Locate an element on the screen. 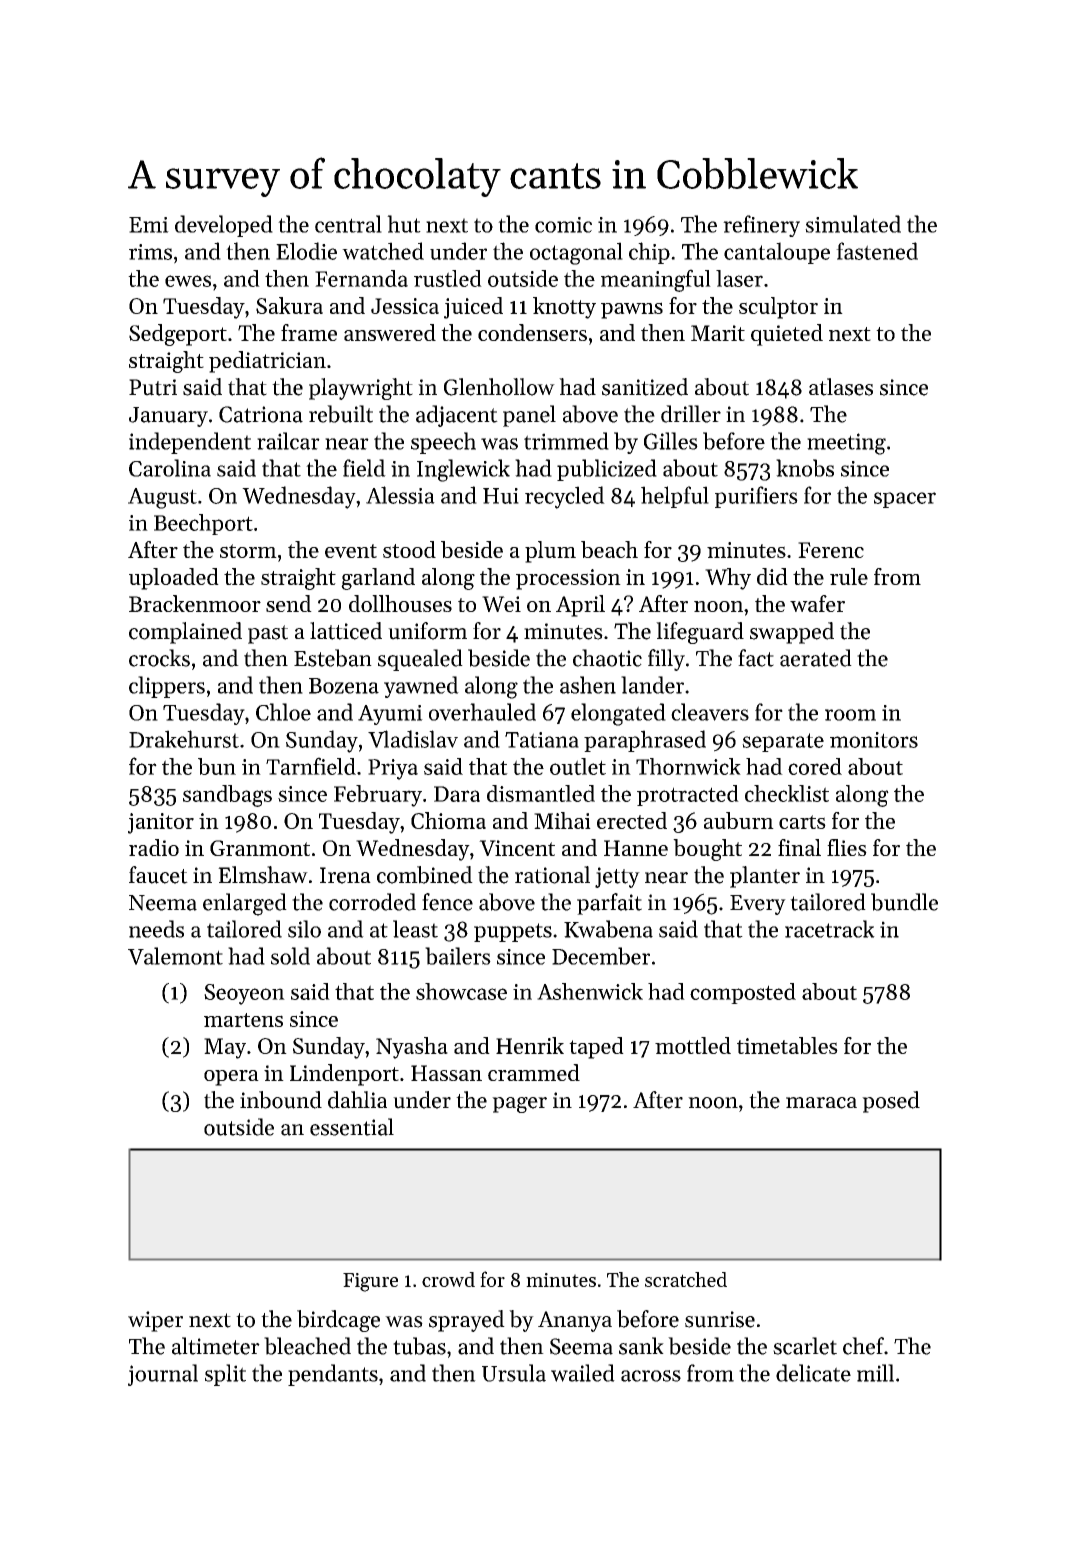  frame is located at coordinates (309, 332).
